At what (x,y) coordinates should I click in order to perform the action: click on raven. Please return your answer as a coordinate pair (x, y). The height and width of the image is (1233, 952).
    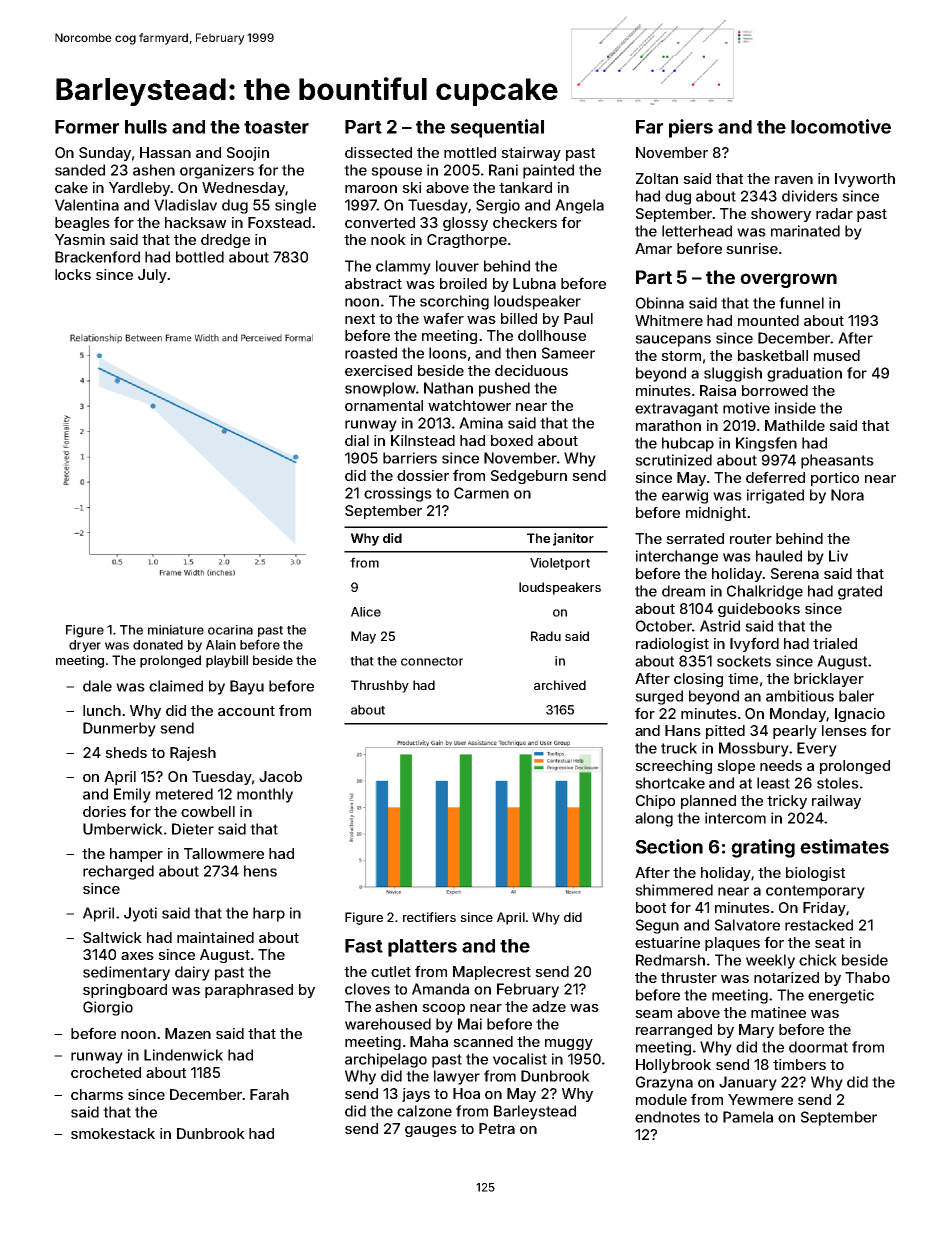
    Looking at the image, I should click on (794, 180).
